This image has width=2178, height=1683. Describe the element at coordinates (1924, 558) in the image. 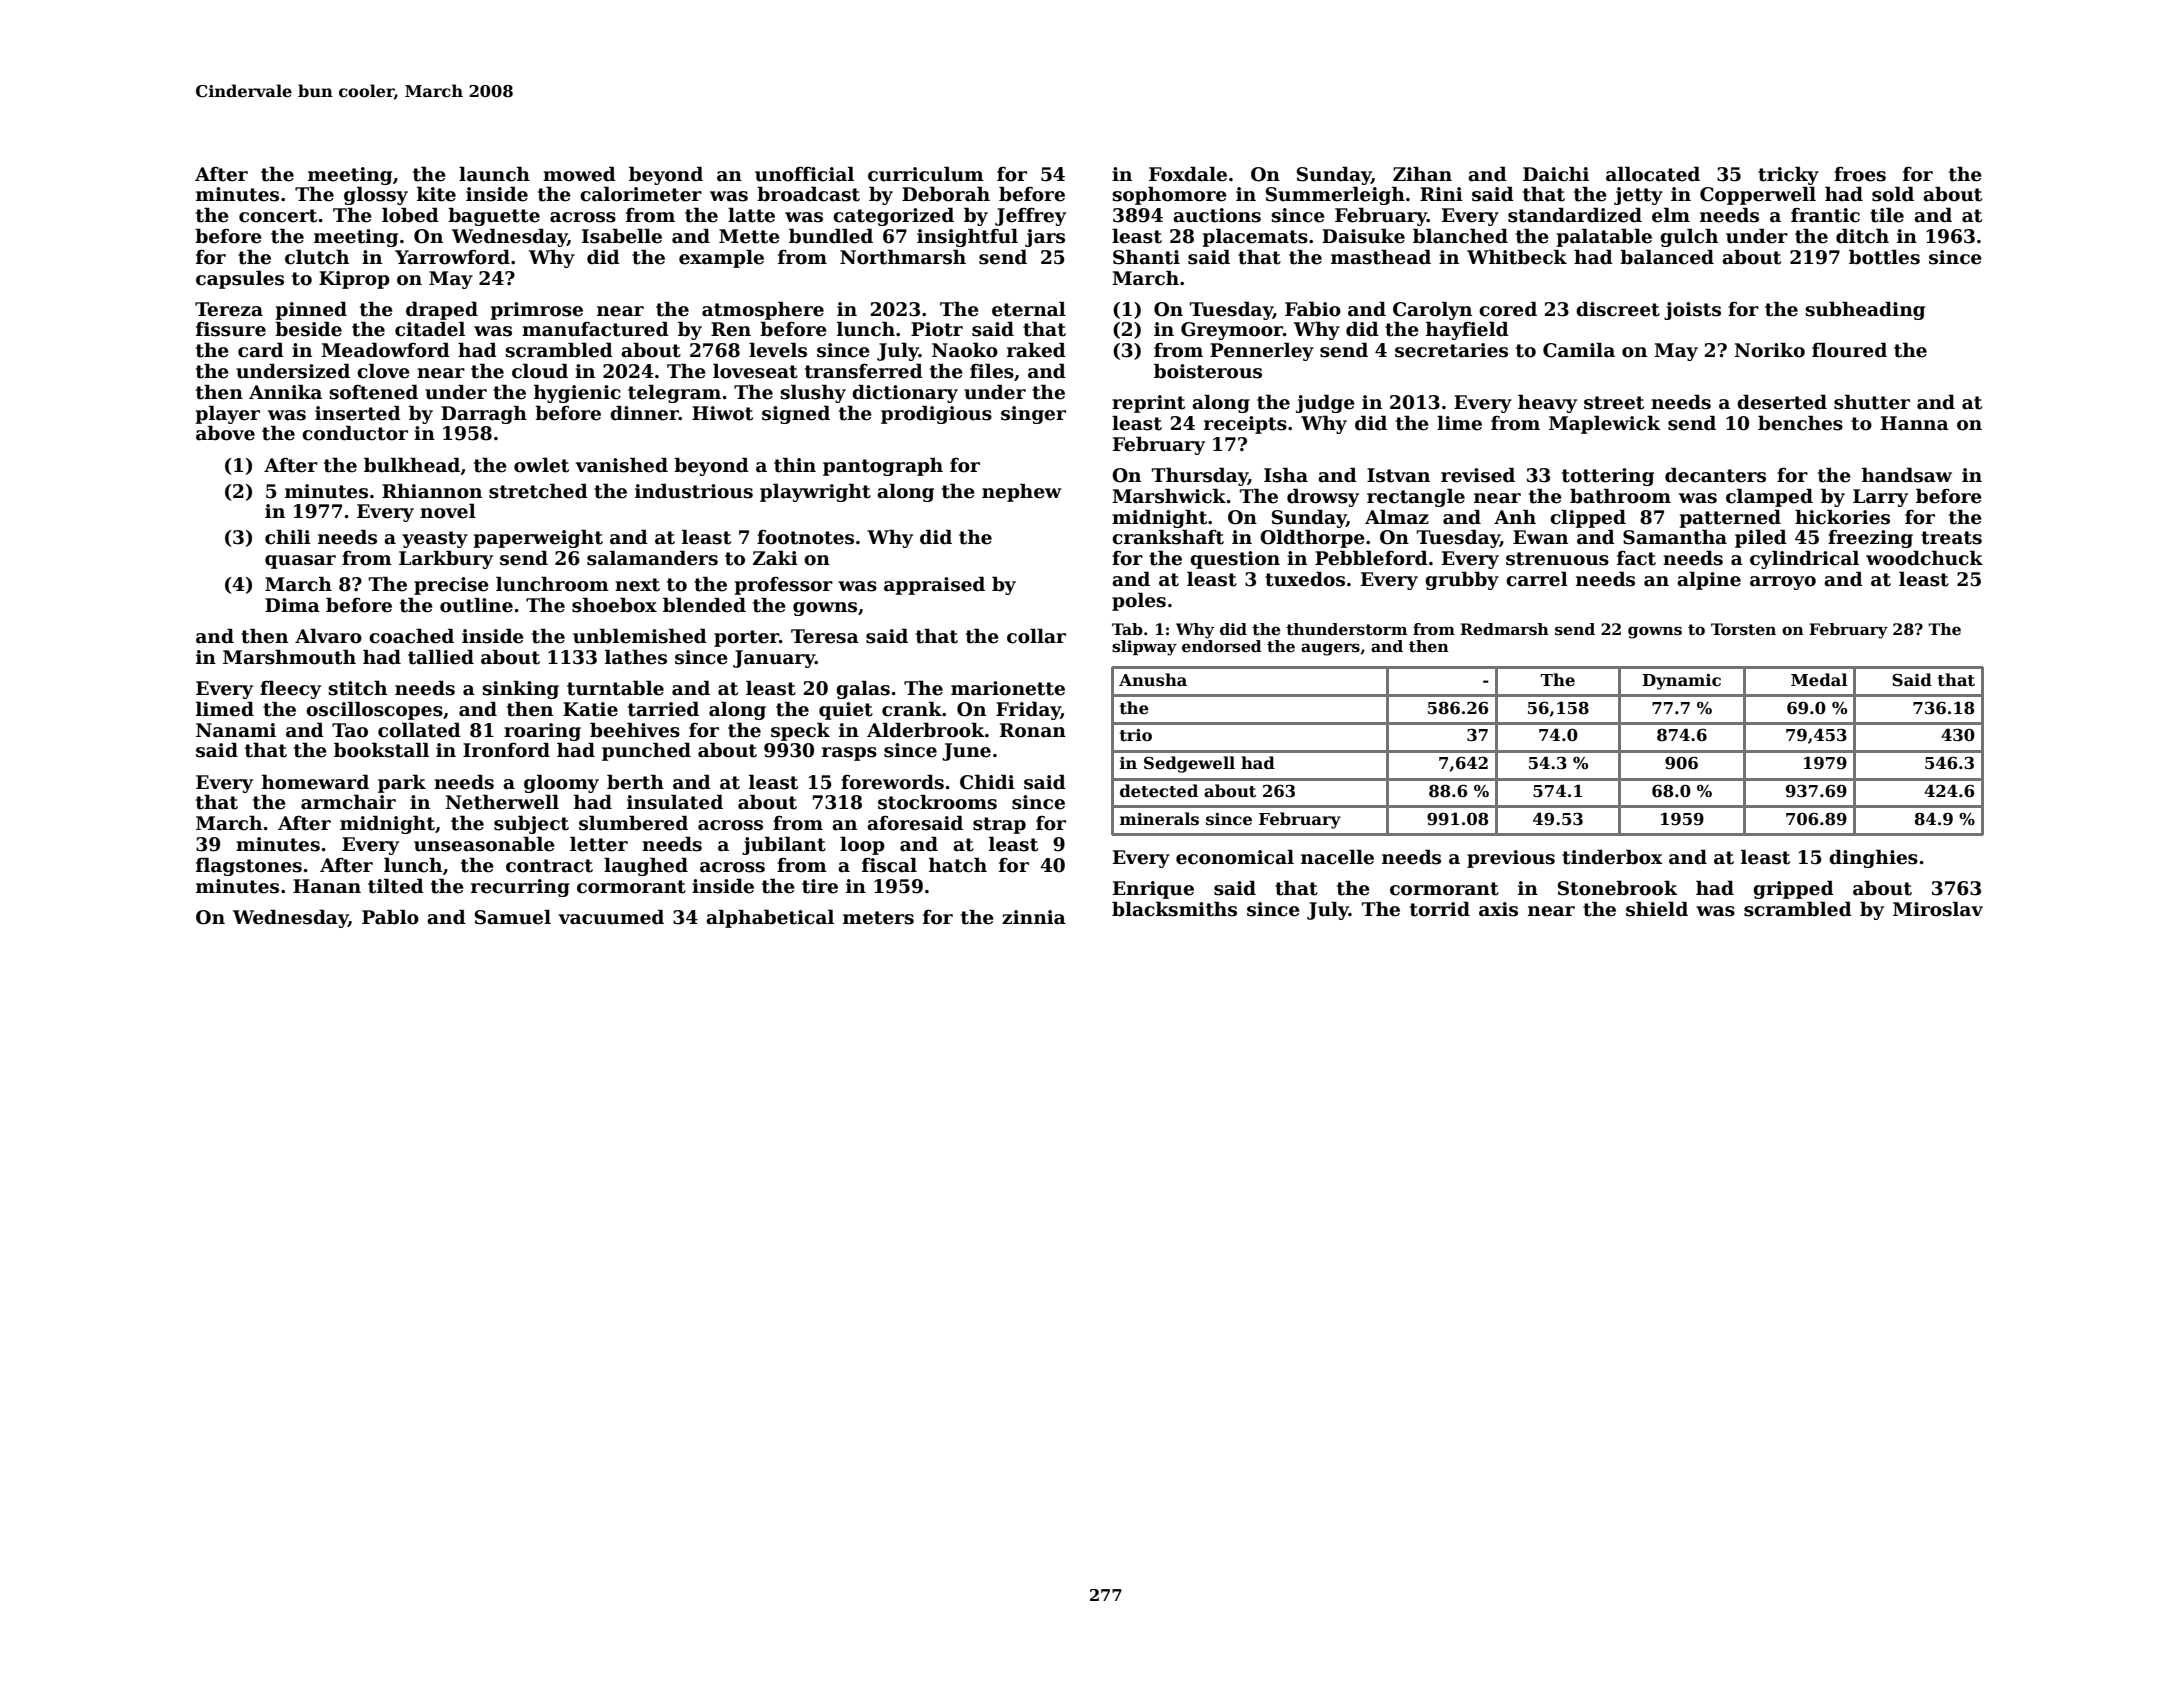

I see `woodchuck` at that location.
